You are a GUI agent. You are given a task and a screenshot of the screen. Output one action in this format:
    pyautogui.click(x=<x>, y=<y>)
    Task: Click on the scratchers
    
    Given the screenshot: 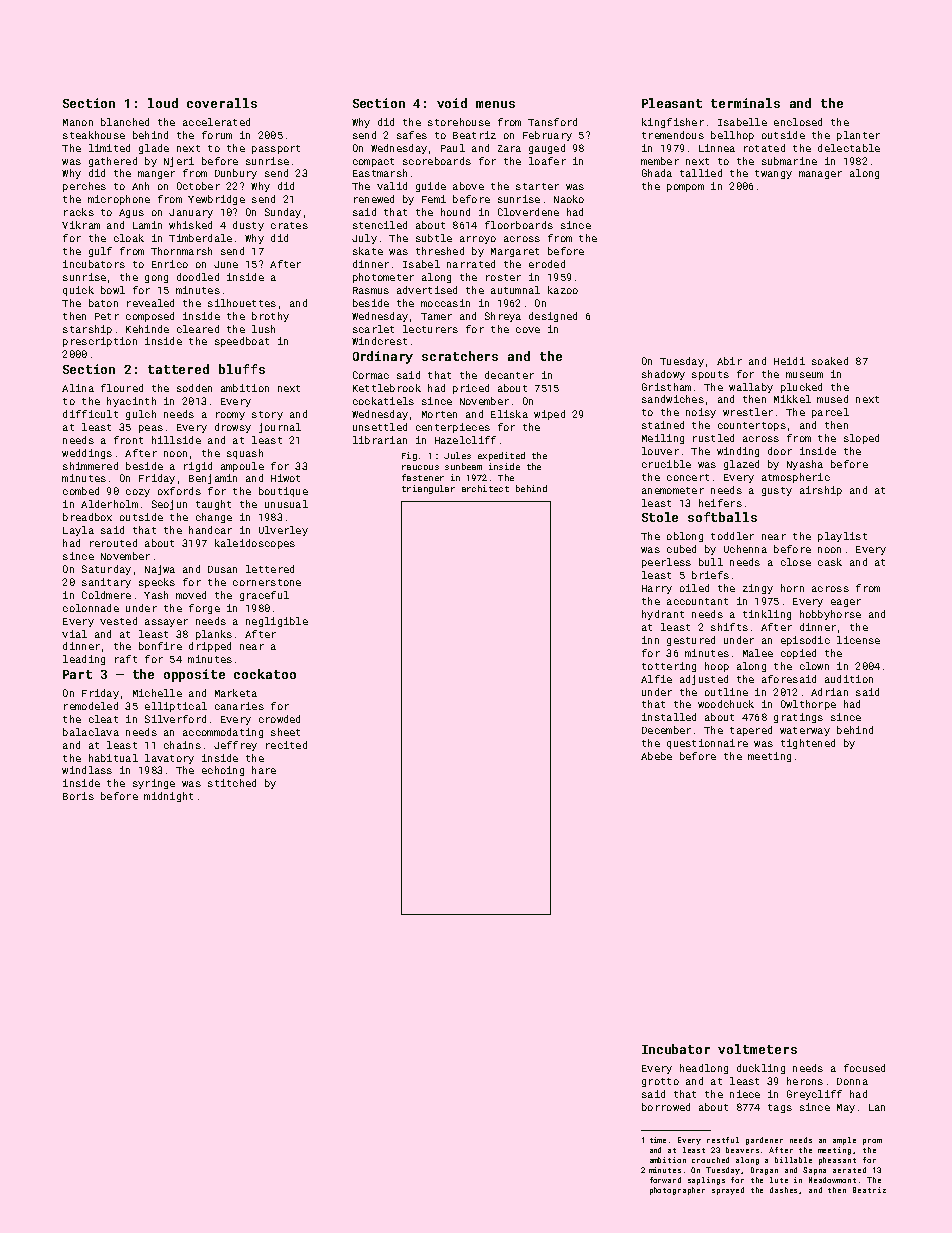 What is the action you would take?
    pyautogui.click(x=460, y=356)
